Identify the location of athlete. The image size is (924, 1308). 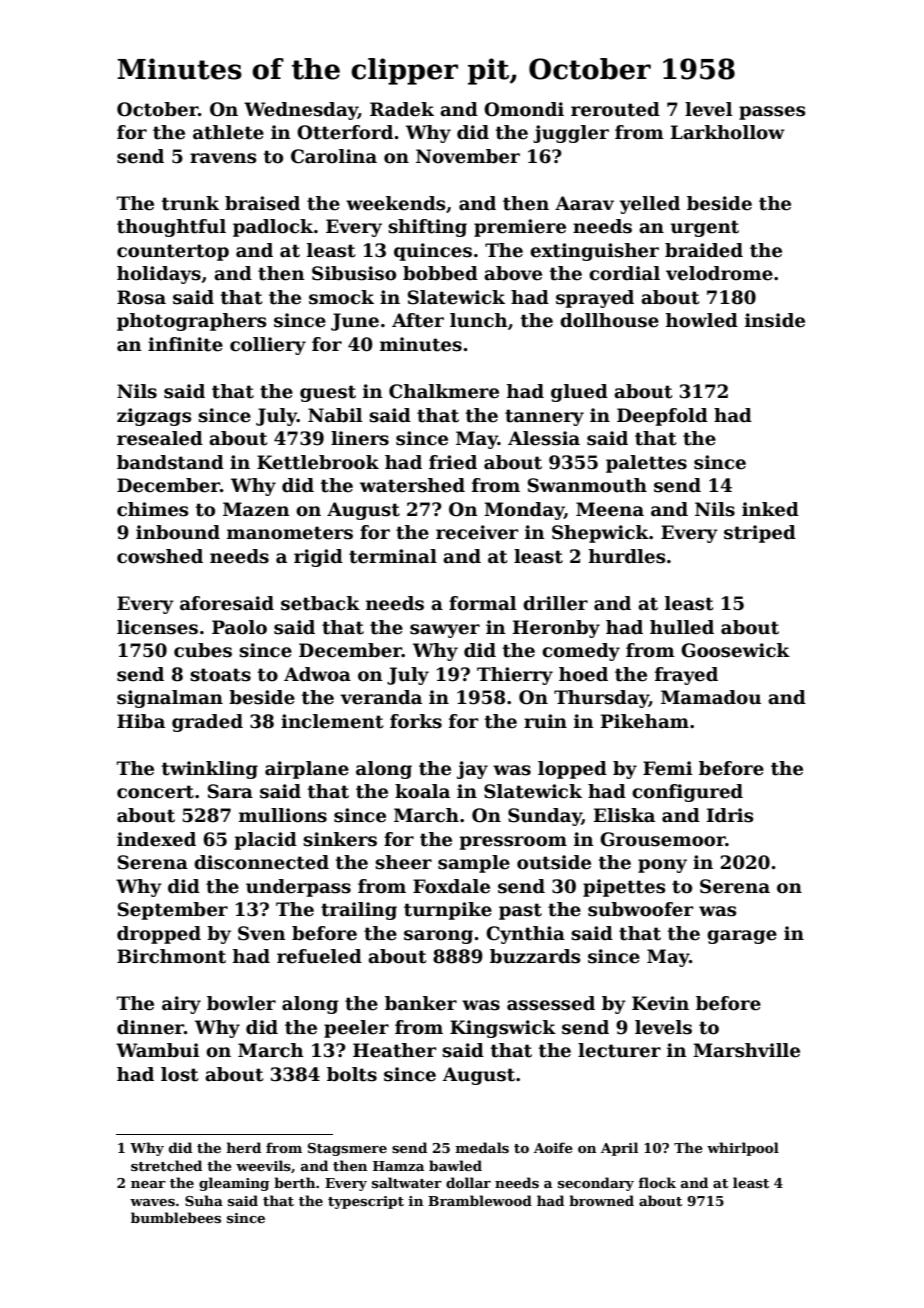
(228, 132).
